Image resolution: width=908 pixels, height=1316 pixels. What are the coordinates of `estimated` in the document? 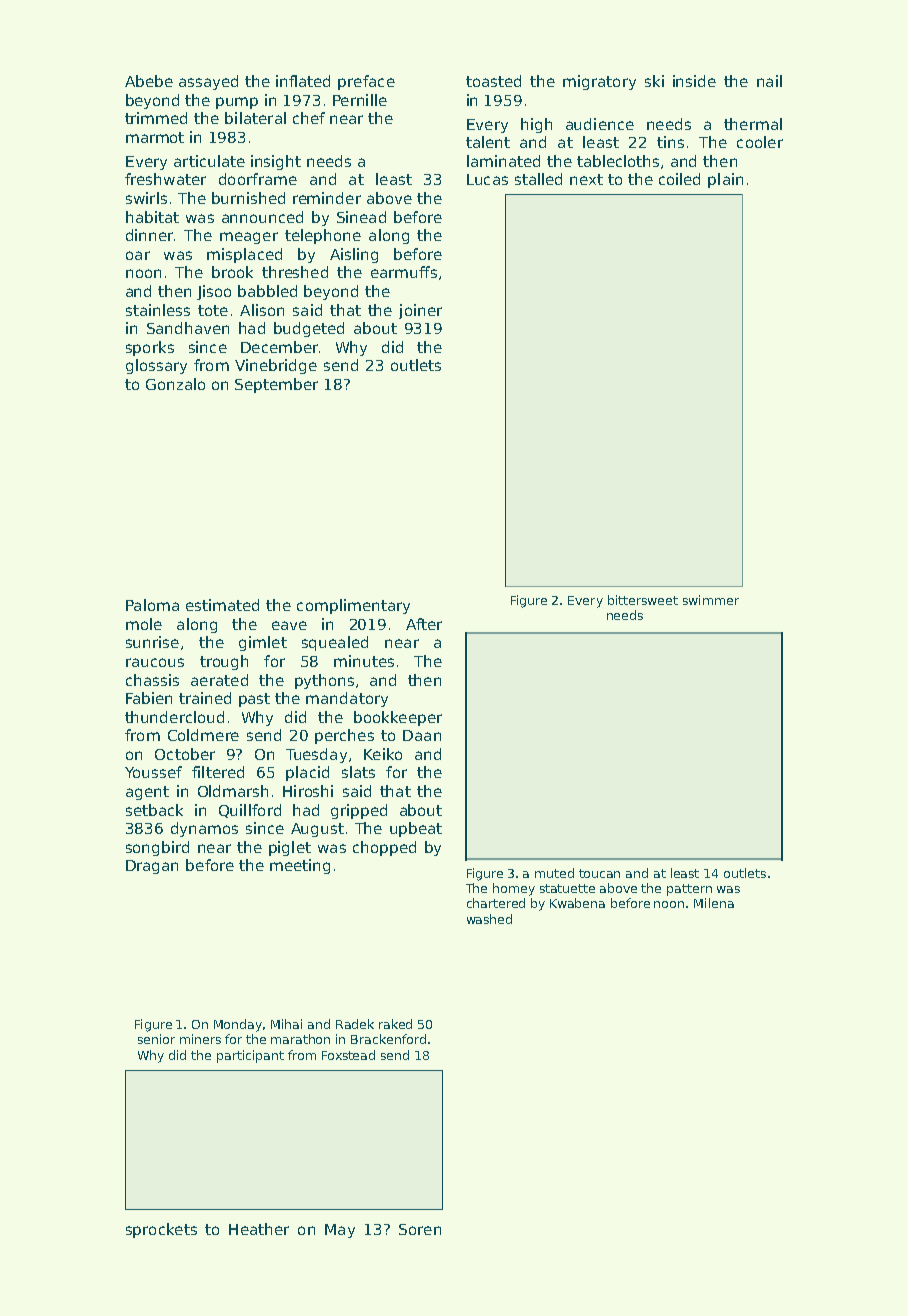 It's located at (222, 605).
